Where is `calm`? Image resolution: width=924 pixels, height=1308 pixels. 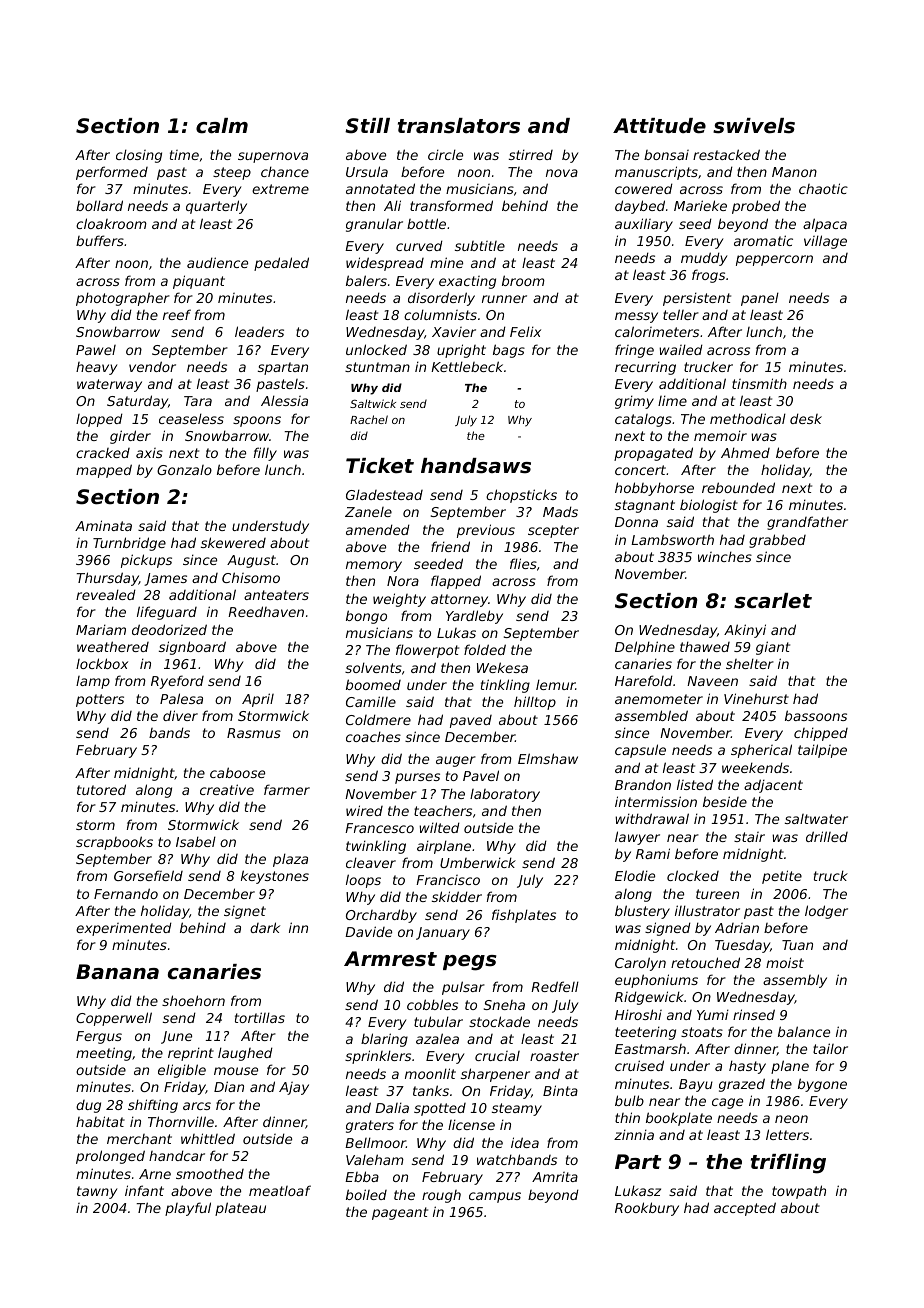
calm is located at coordinates (222, 126).
